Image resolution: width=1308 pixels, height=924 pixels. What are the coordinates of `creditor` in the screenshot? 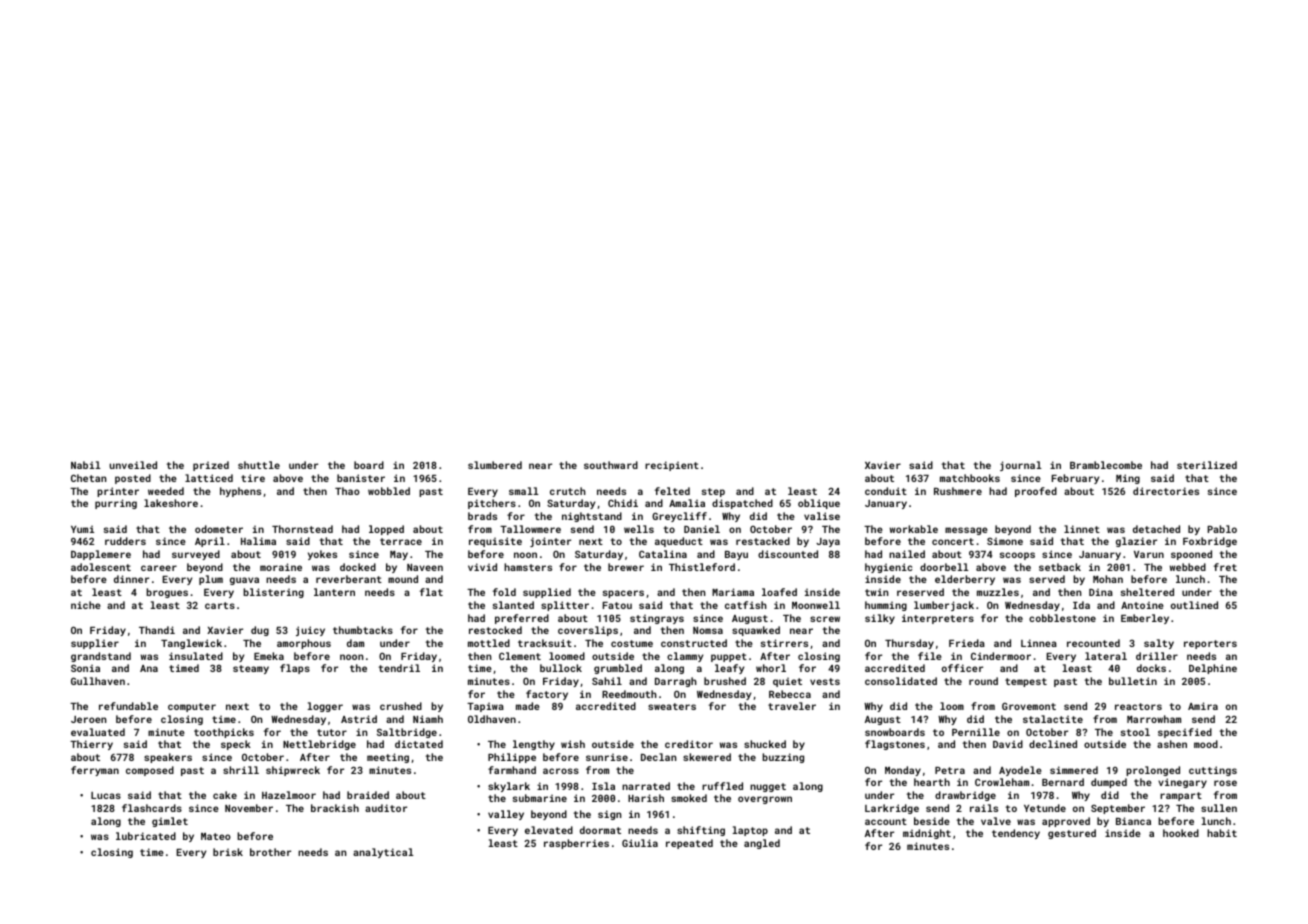 It's located at (689, 744).
